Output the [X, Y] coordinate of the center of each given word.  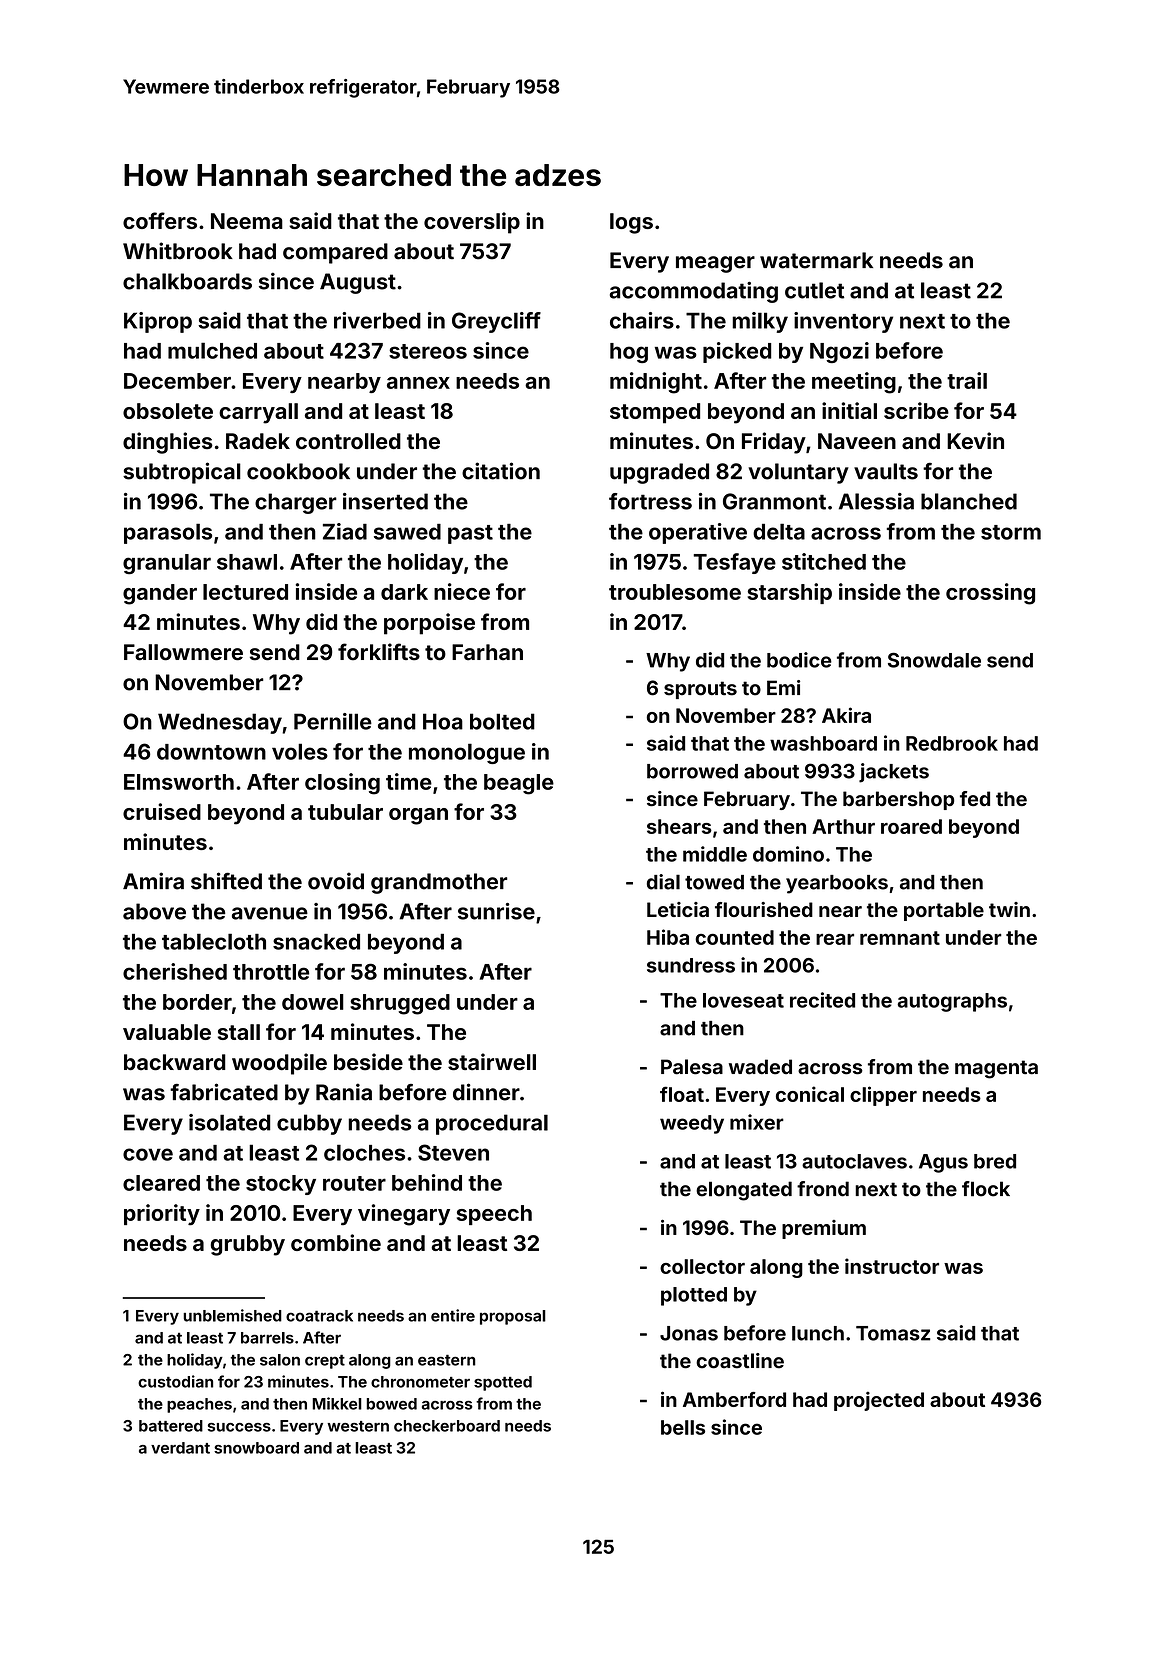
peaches [199, 1405]
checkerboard [447, 1426]
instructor [892, 1266]
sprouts [700, 690]
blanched [969, 501]
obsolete [168, 411]
